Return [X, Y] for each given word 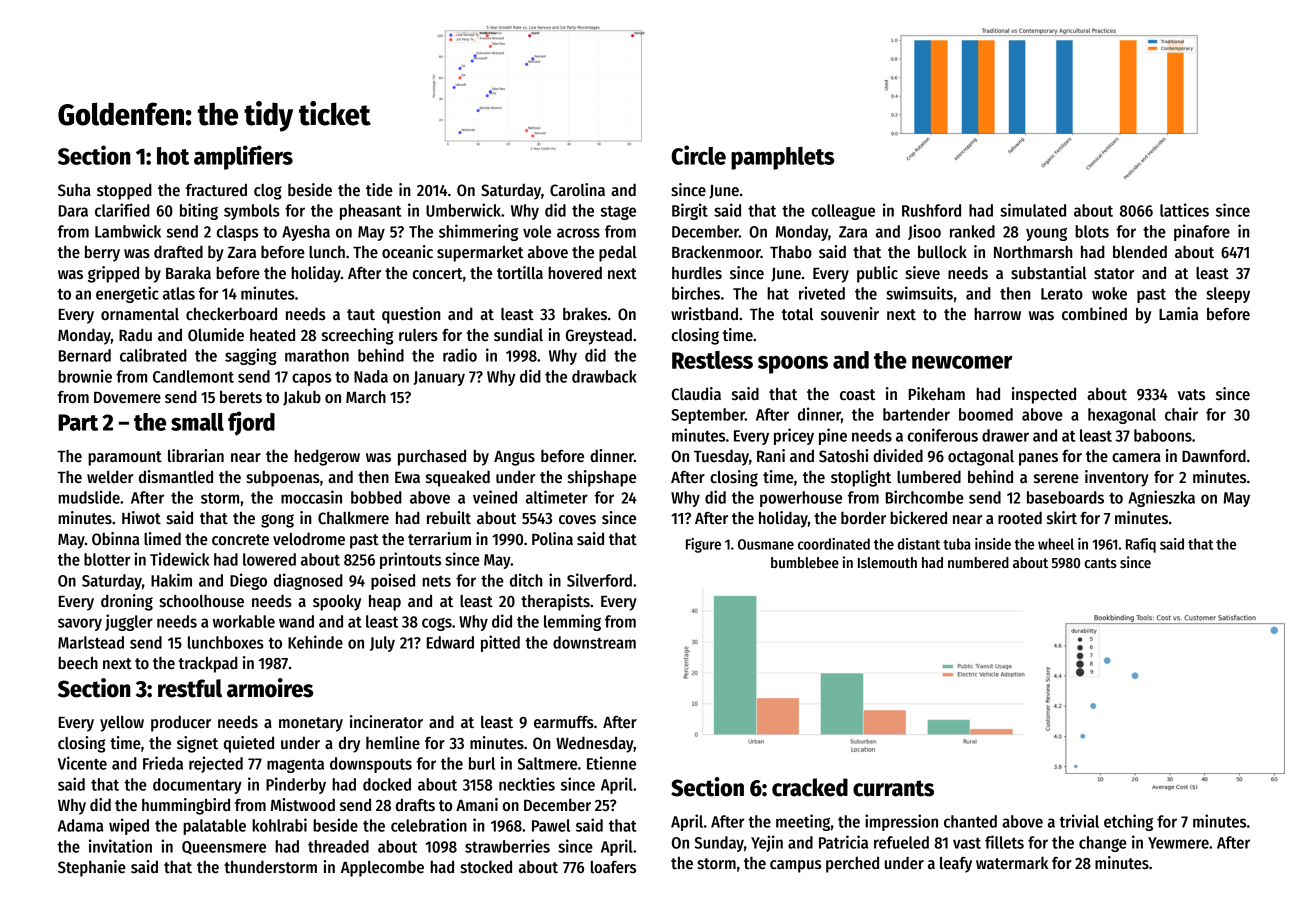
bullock [942, 252]
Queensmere [224, 848]
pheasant [370, 212]
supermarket [480, 253]
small [197, 422]
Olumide [216, 335]
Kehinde [315, 642]
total [797, 314]
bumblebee [805, 562]
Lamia [1178, 313]
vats [1191, 395]
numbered [978, 562]
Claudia [696, 394]
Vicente [82, 763]
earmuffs [564, 722]
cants [1100, 563]
